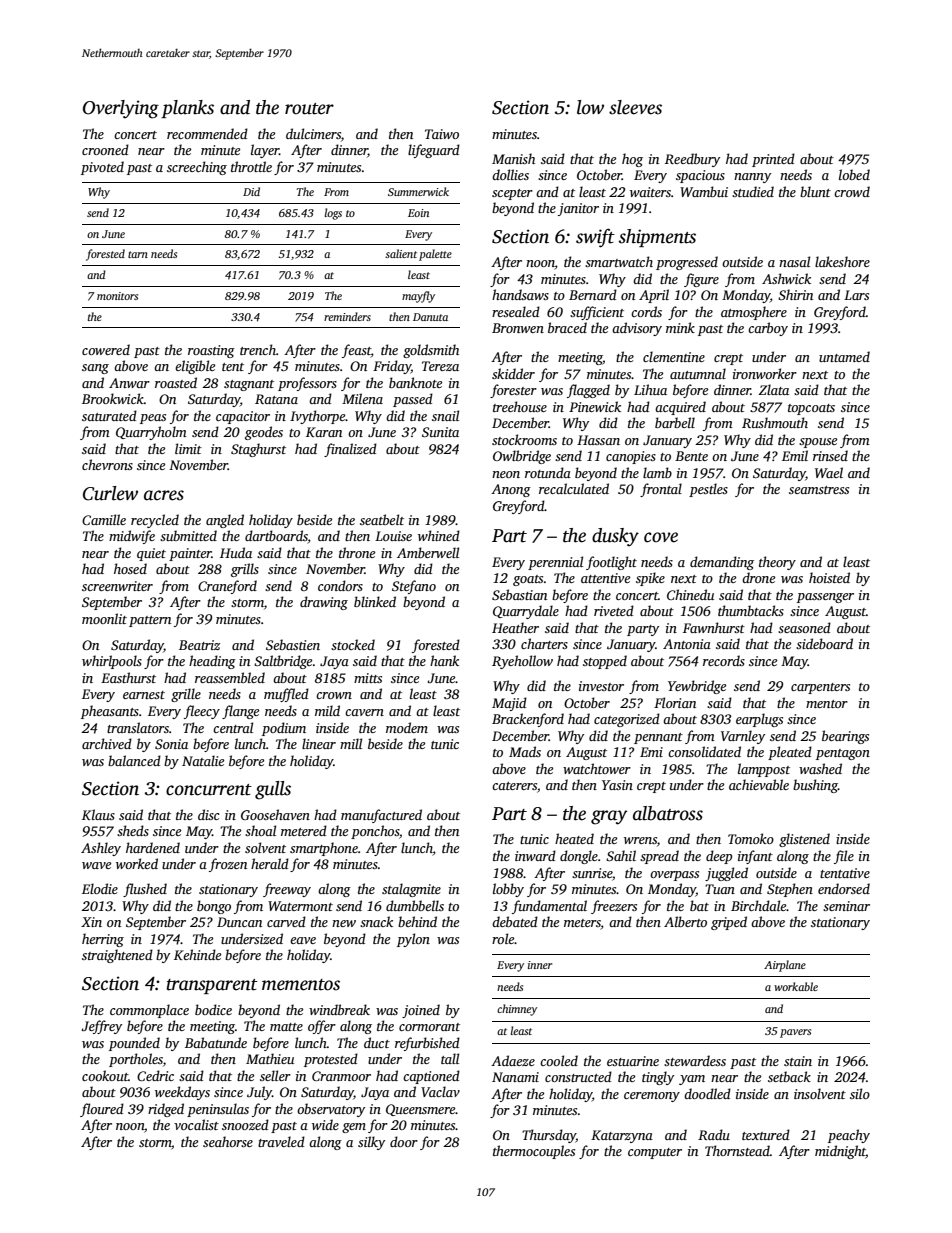 This image has height=1233, width=952. Describe the element at coordinates (182, 1093) in the image. I see `weekdays` at that location.
